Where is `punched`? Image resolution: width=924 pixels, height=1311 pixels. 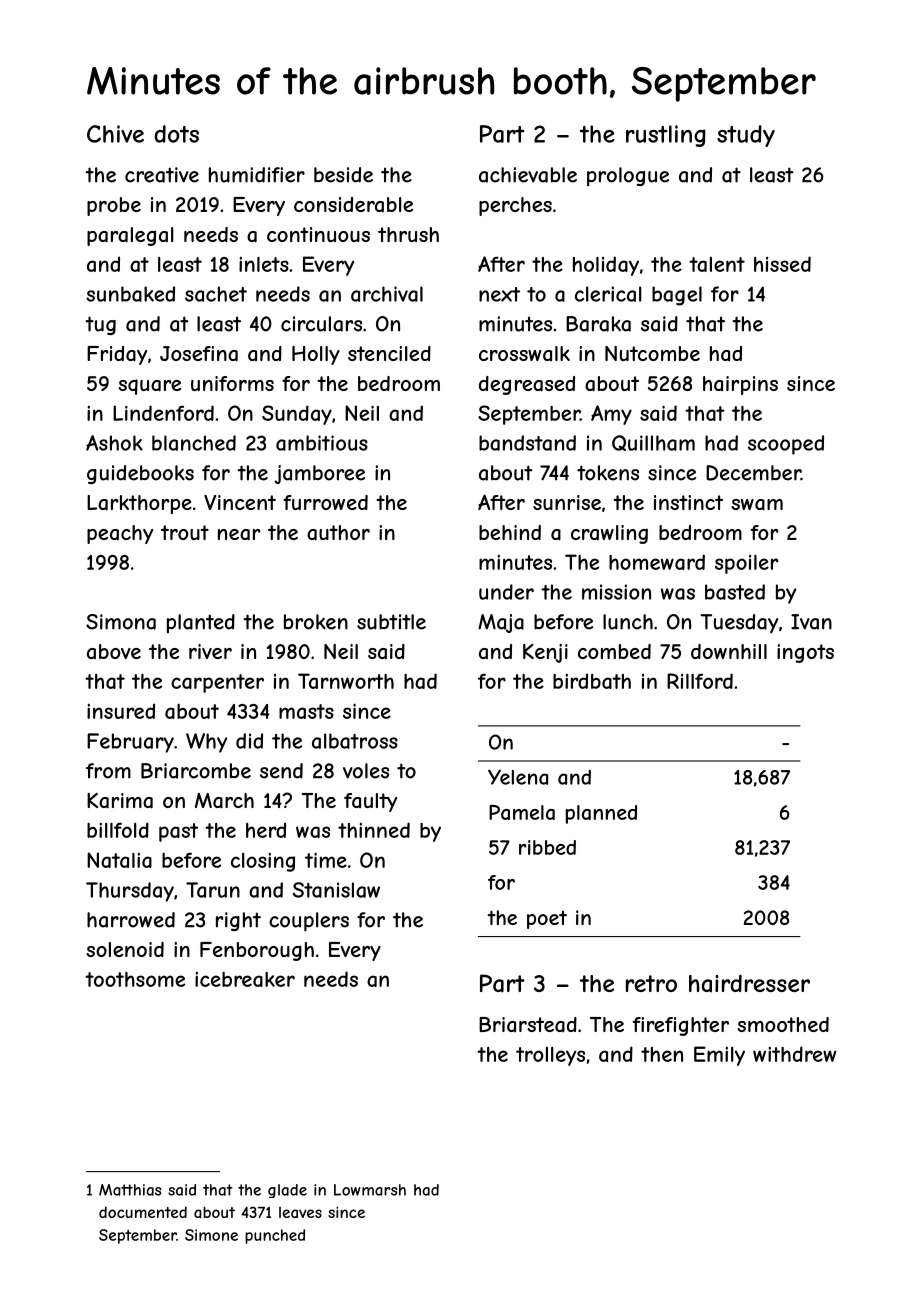 punched is located at coordinates (275, 1236).
